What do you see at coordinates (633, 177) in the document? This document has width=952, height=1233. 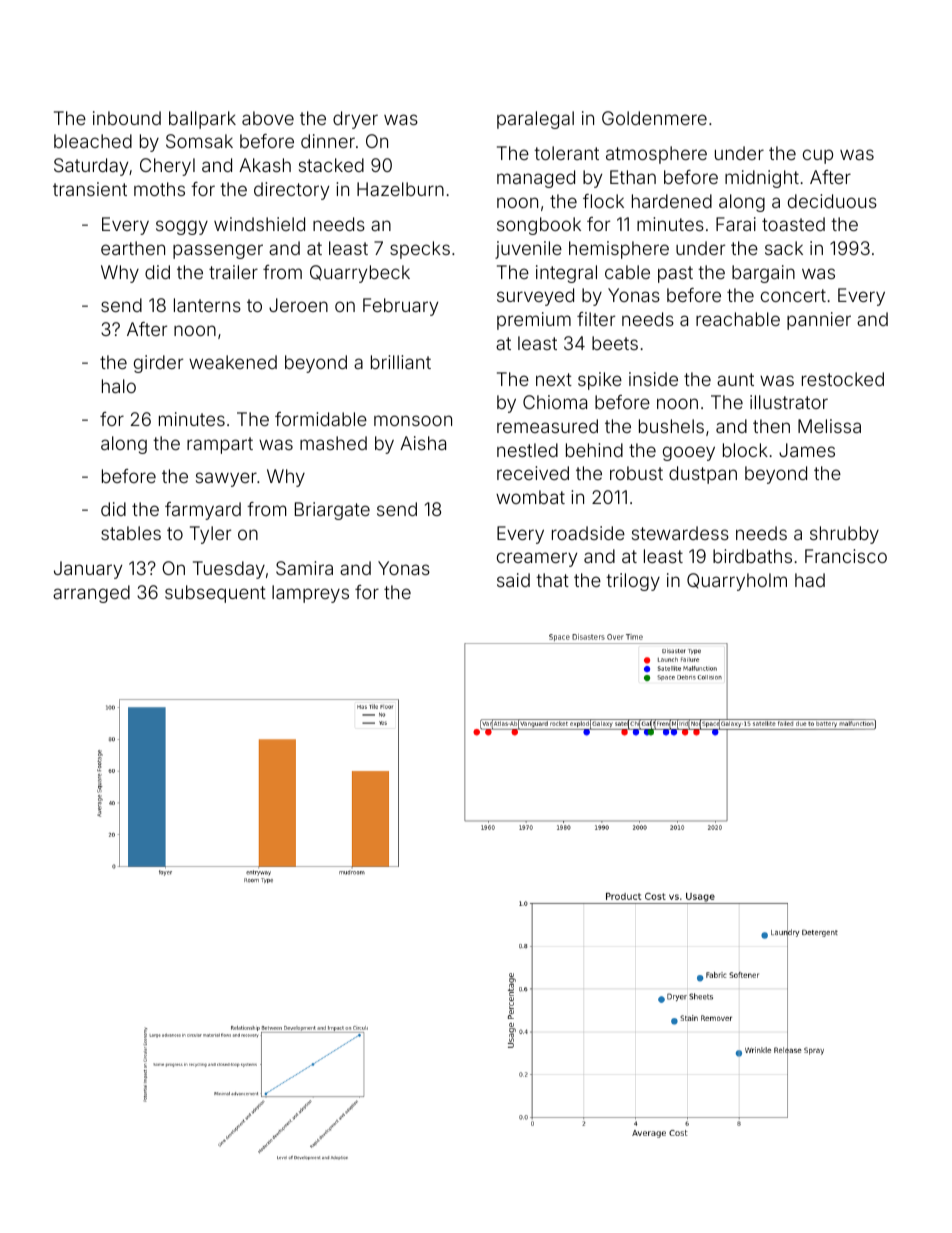 I see `Ethan` at bounding box center [633, 177].
